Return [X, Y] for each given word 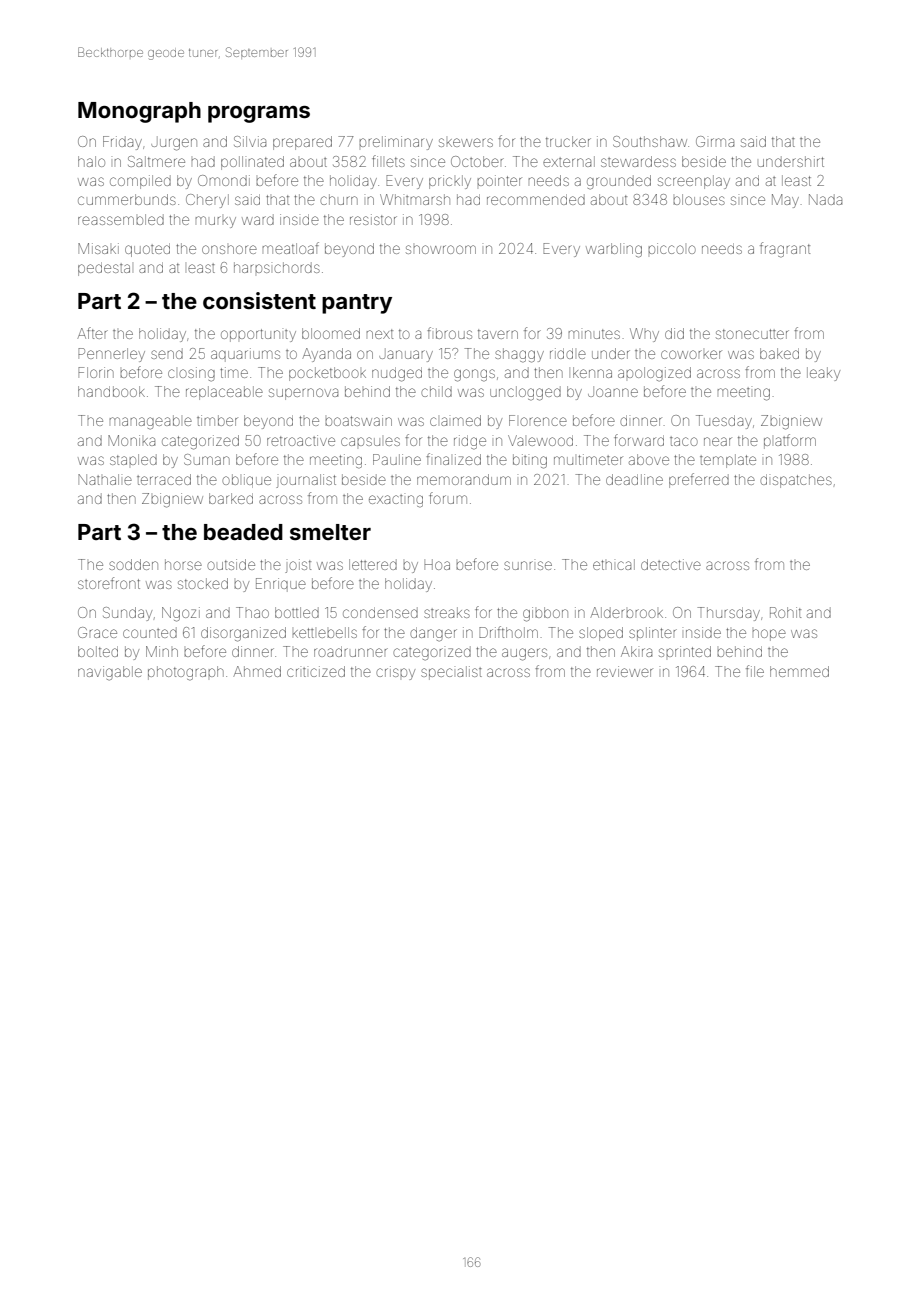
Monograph [139, 112]
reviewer [625, 671]
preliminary [396, 143]
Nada [825, 199]
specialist [451, 673]
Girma [715, 141]
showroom [441, 249]
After [92, 333]
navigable [110, 673]
